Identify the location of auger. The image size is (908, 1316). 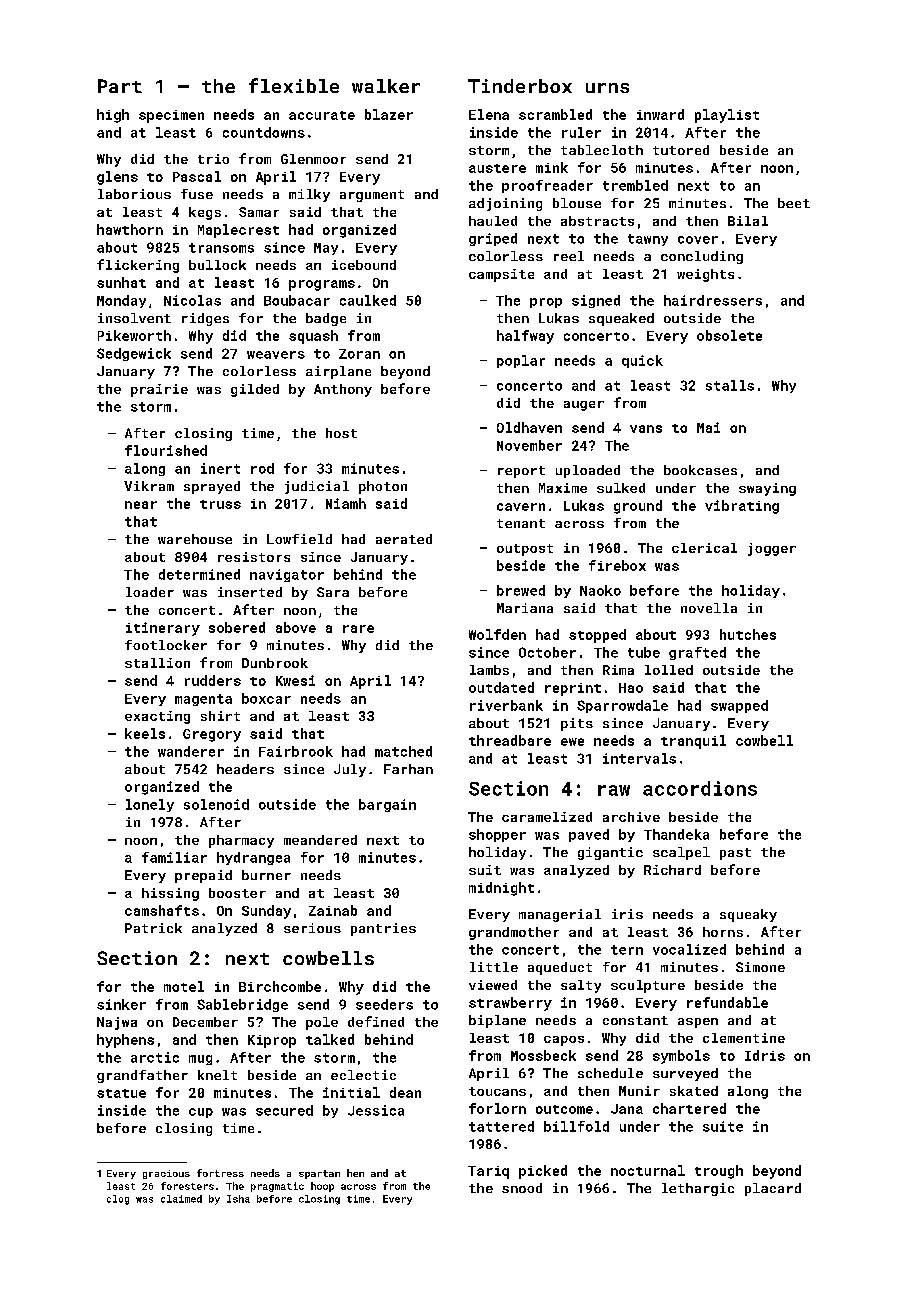
(584, 406).
